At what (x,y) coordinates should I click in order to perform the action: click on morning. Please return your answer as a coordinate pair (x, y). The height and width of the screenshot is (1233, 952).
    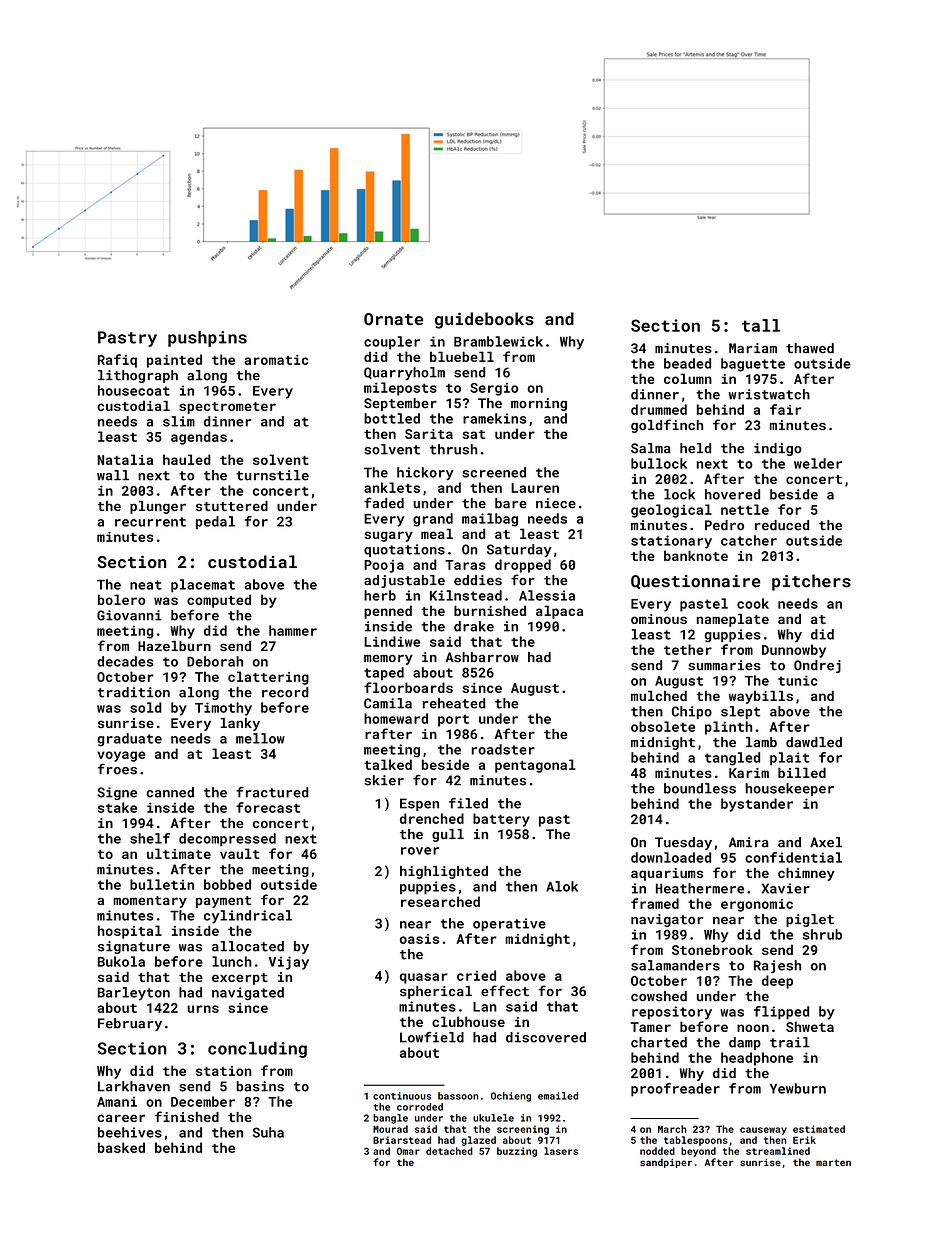
    Looking at the image, I should click on (539, 404).
